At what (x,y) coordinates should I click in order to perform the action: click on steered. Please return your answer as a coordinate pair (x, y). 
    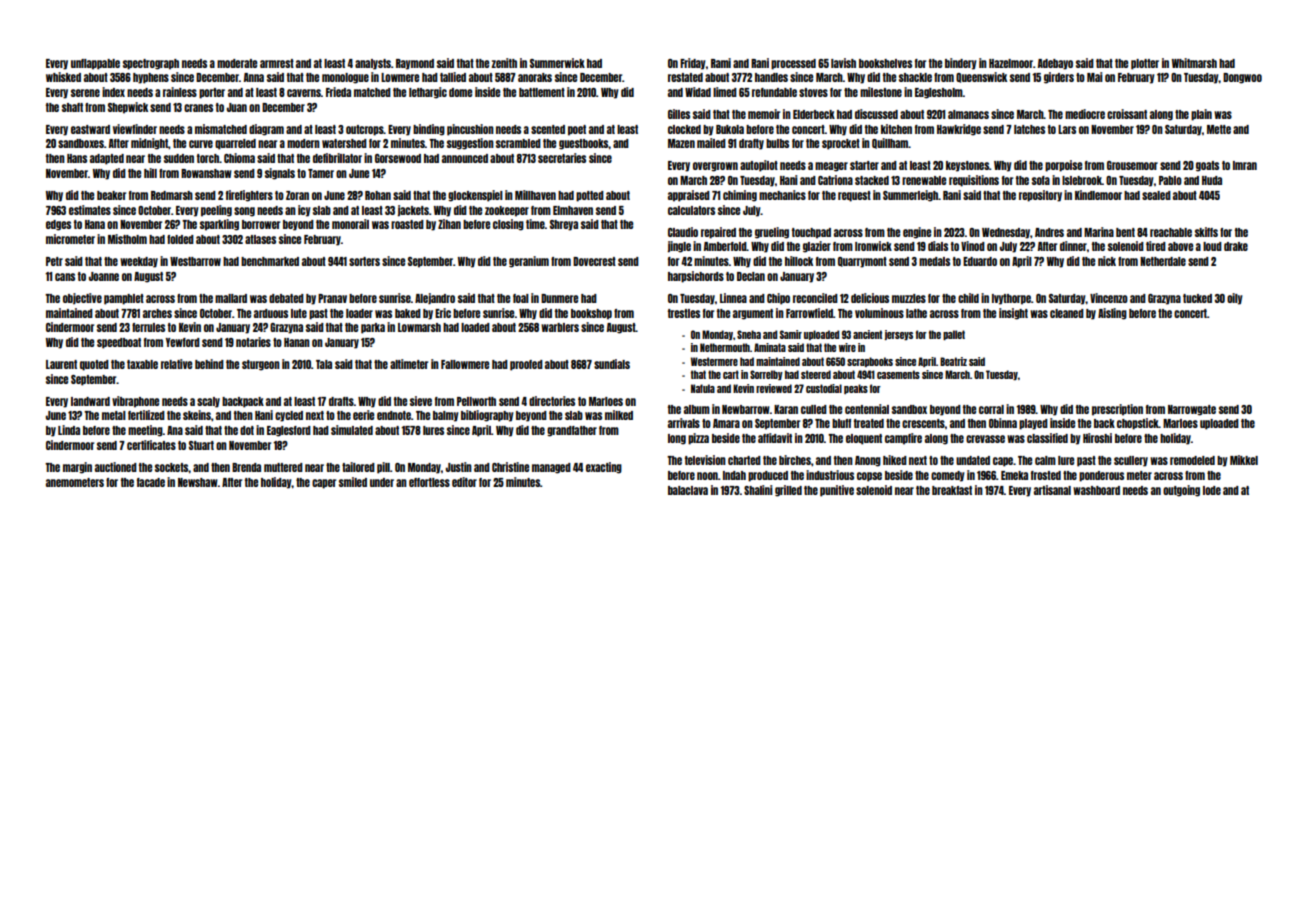
    Looking at the image, I should click on (816, 374).
